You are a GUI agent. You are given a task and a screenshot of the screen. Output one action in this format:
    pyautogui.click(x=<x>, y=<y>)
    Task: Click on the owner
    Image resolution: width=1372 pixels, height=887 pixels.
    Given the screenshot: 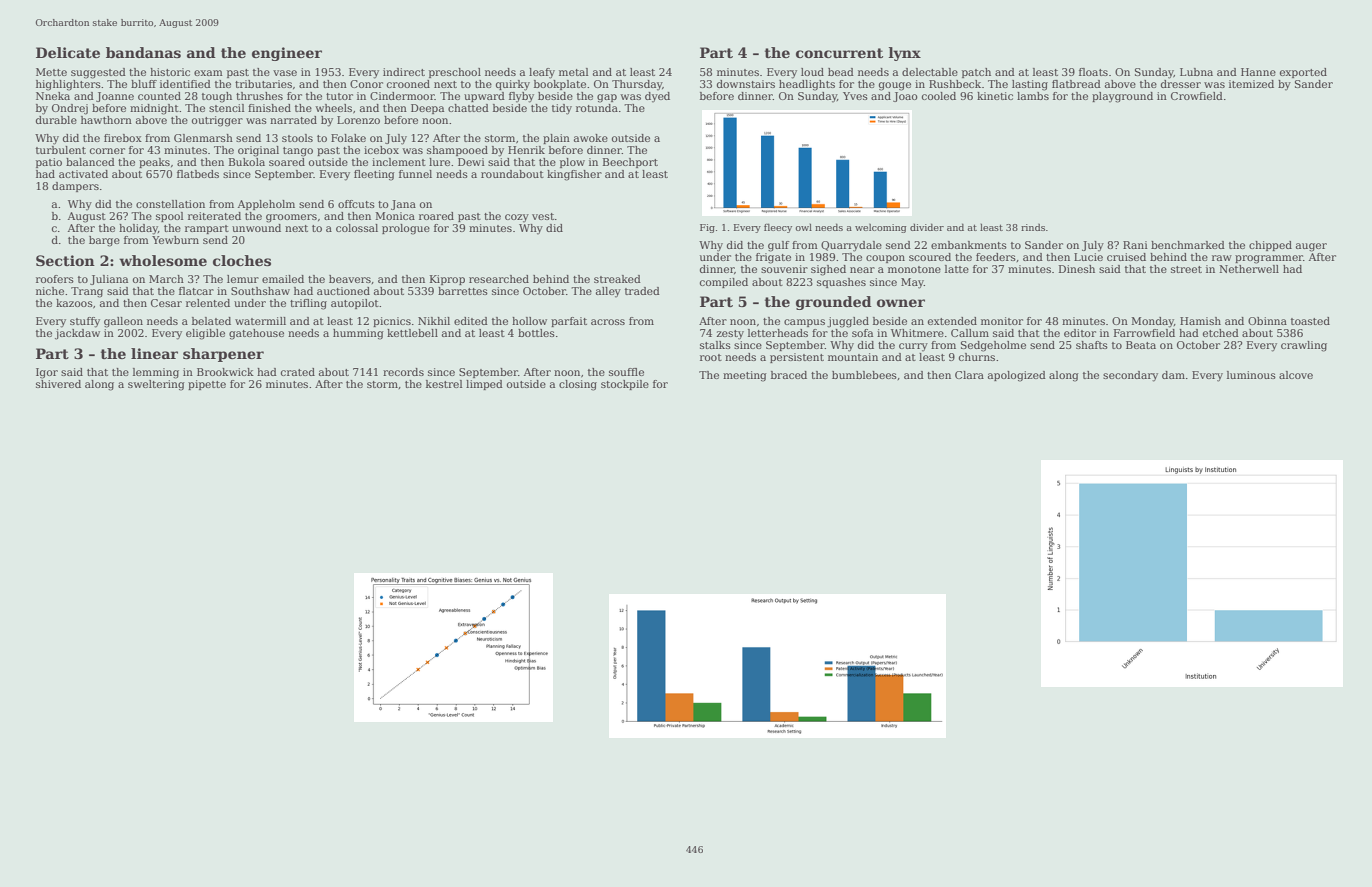 What is the action you would take?
    pyautogui.click(x=901, y=303)
